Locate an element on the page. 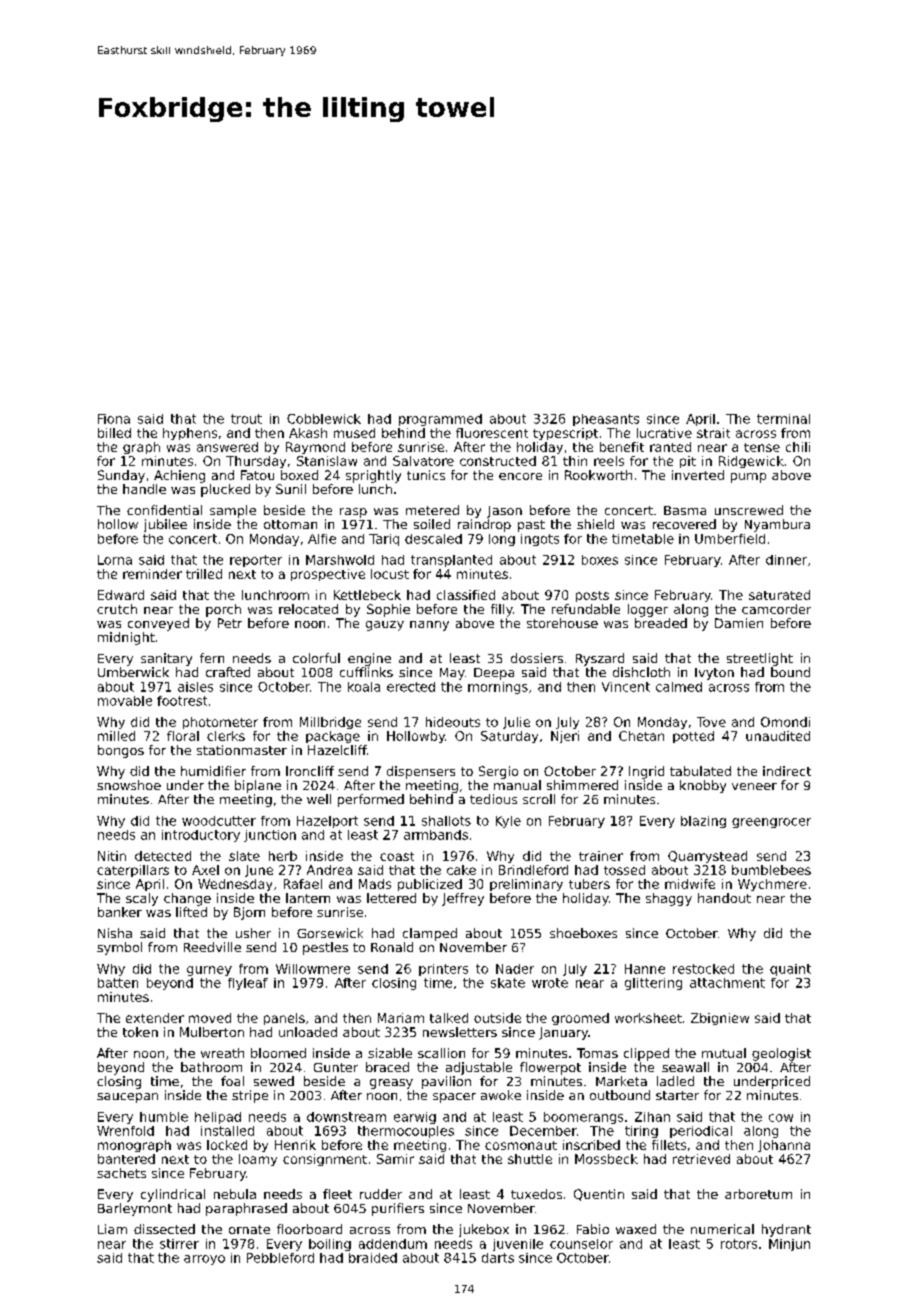 The width and height of the document is (908, 1316). Chetan is located at coordinates (641, 736).
